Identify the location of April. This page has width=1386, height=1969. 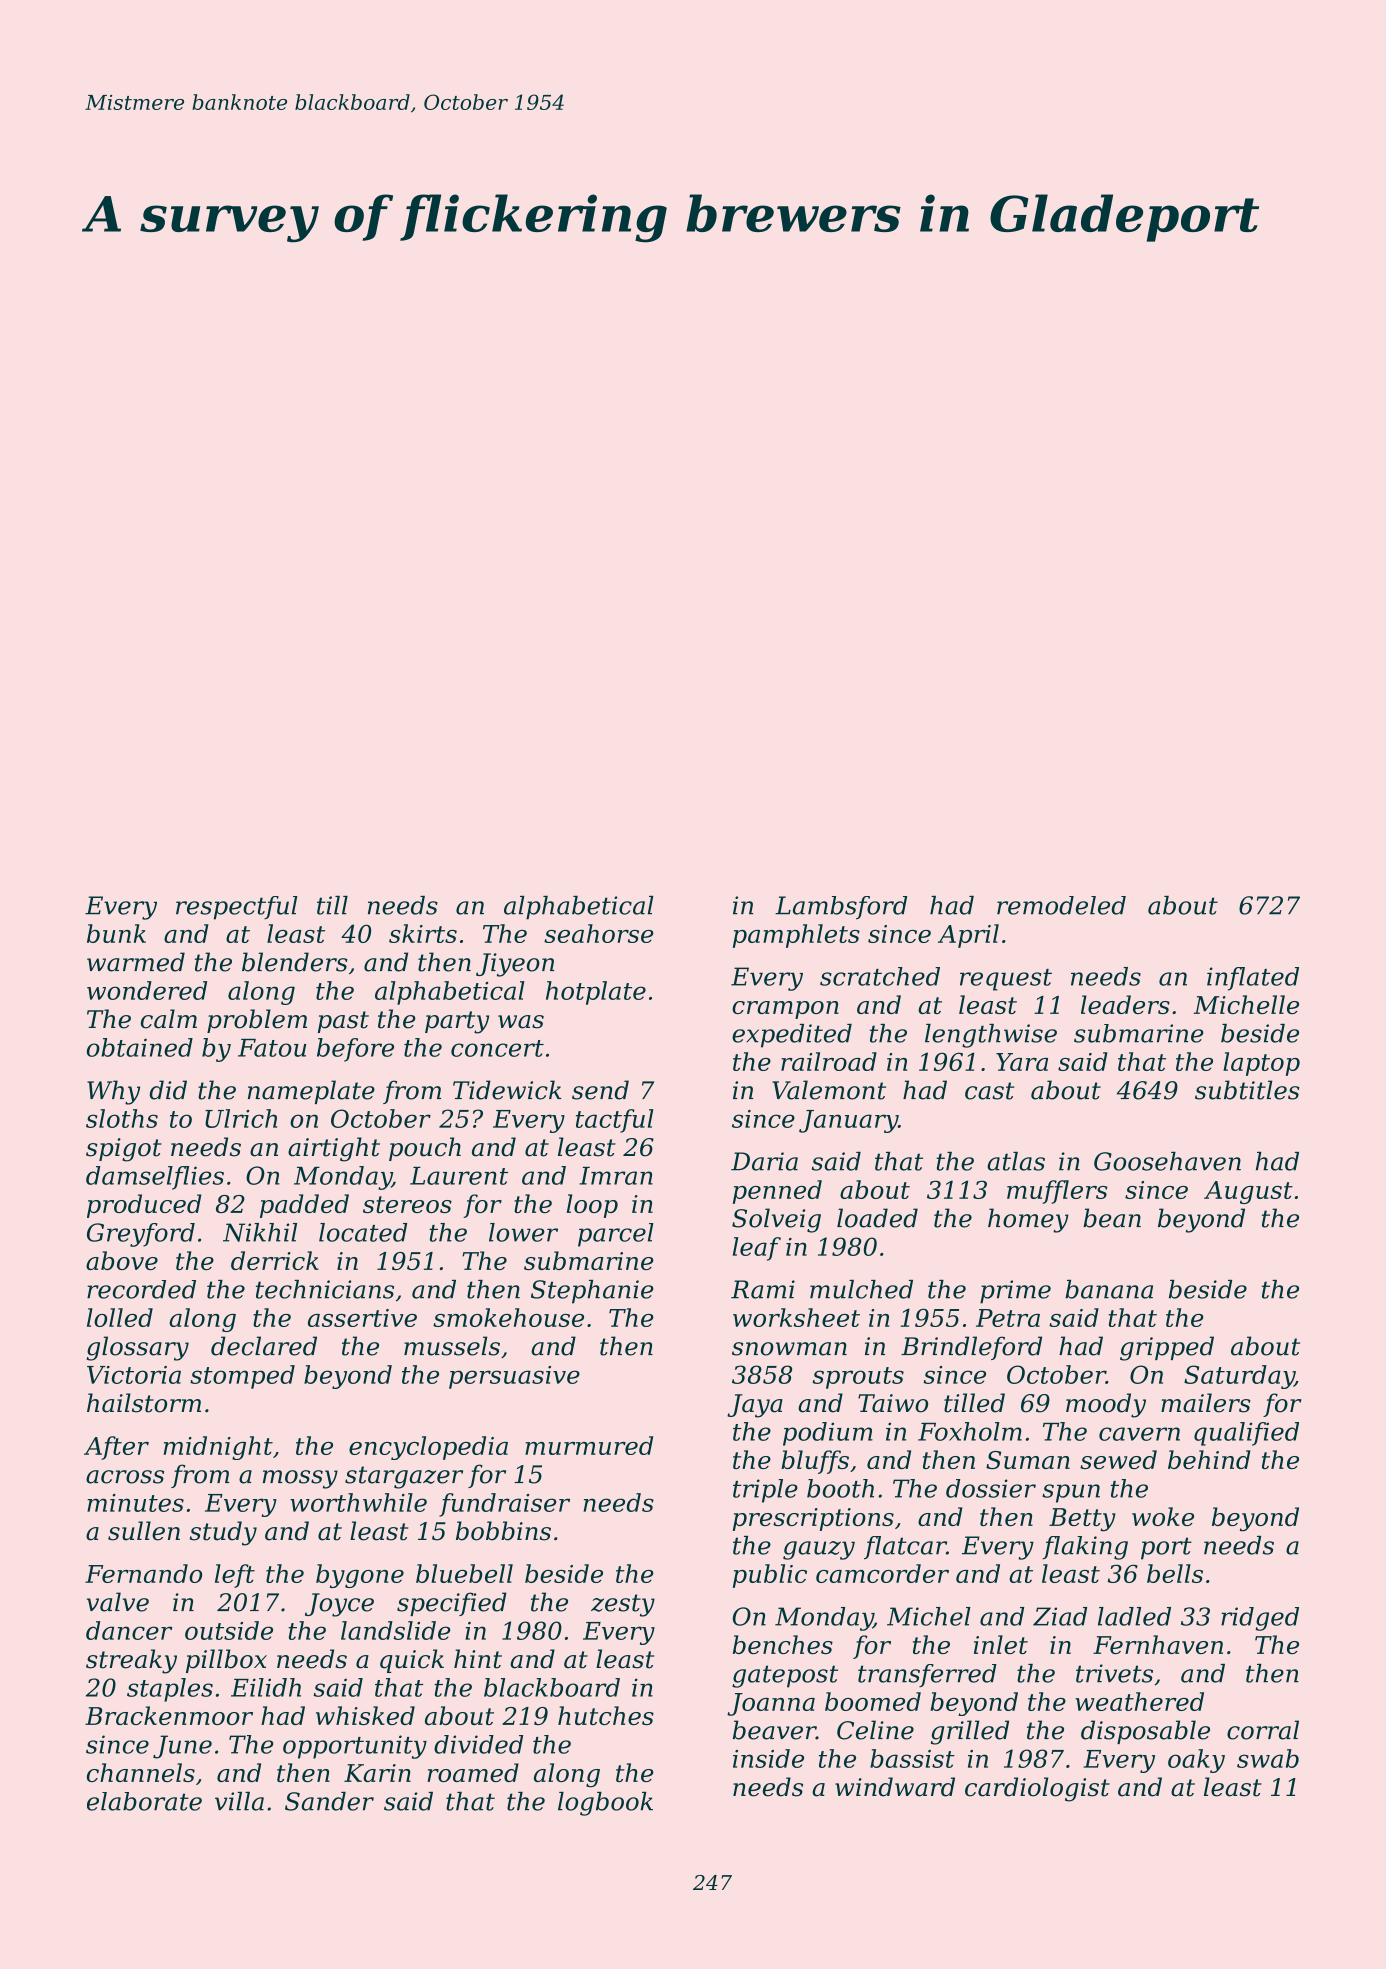
(968, 936).
